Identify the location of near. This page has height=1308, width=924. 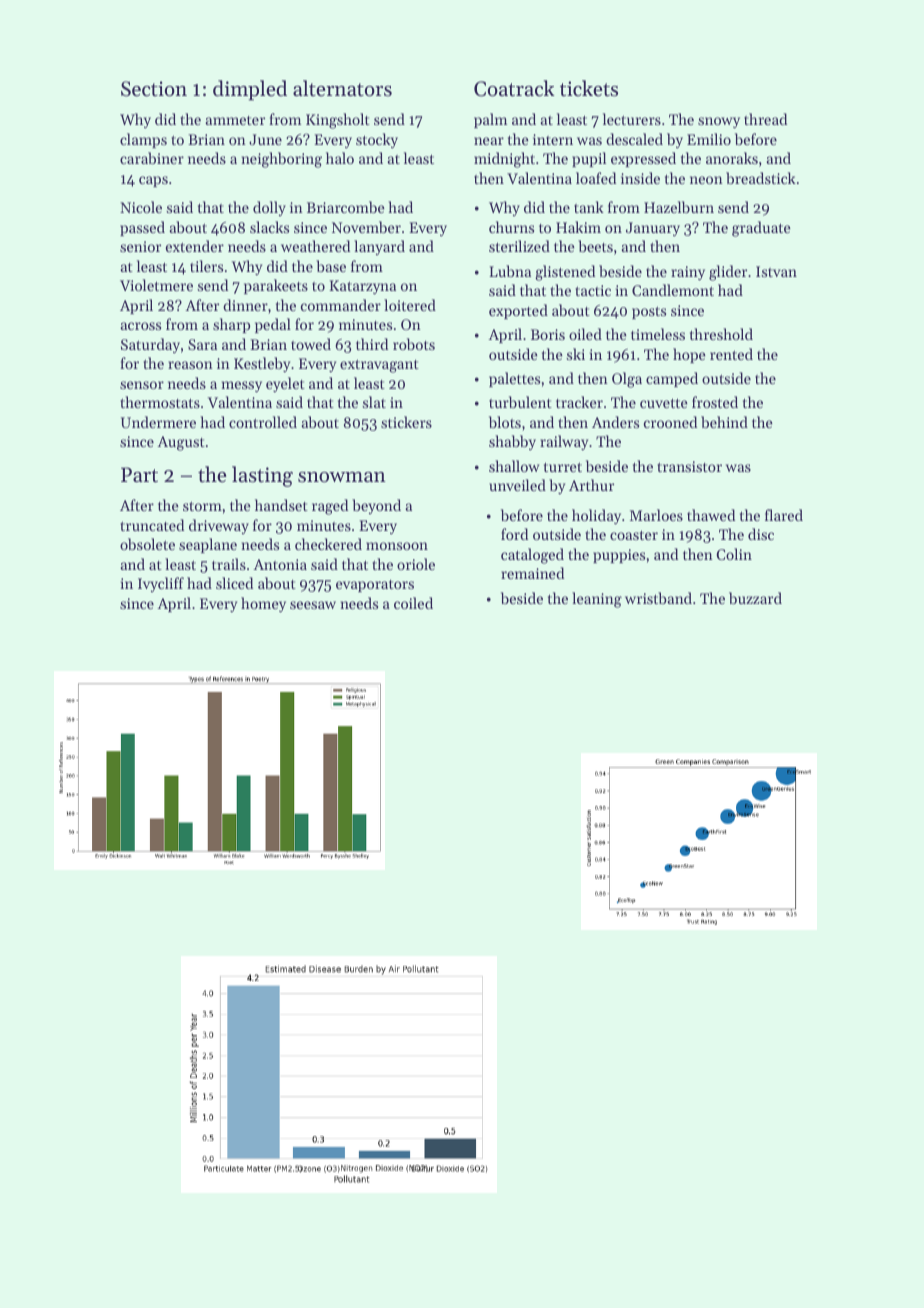
(489, 141).
